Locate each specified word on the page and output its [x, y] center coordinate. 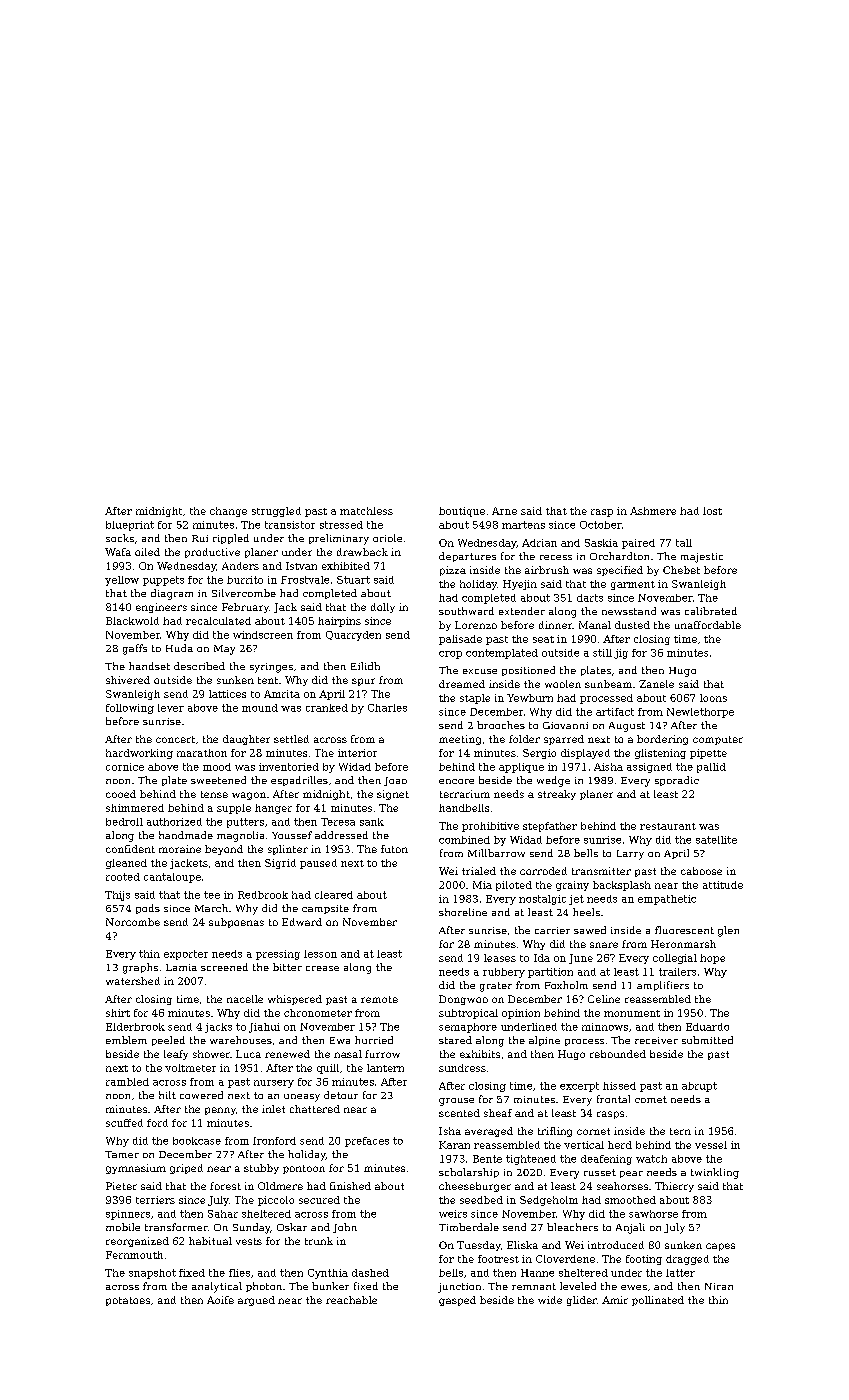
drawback [362, 552]
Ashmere [653, 511]
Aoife [220, 1300]
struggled [276, 512]
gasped [457, 1301]
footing [644, 1260]
